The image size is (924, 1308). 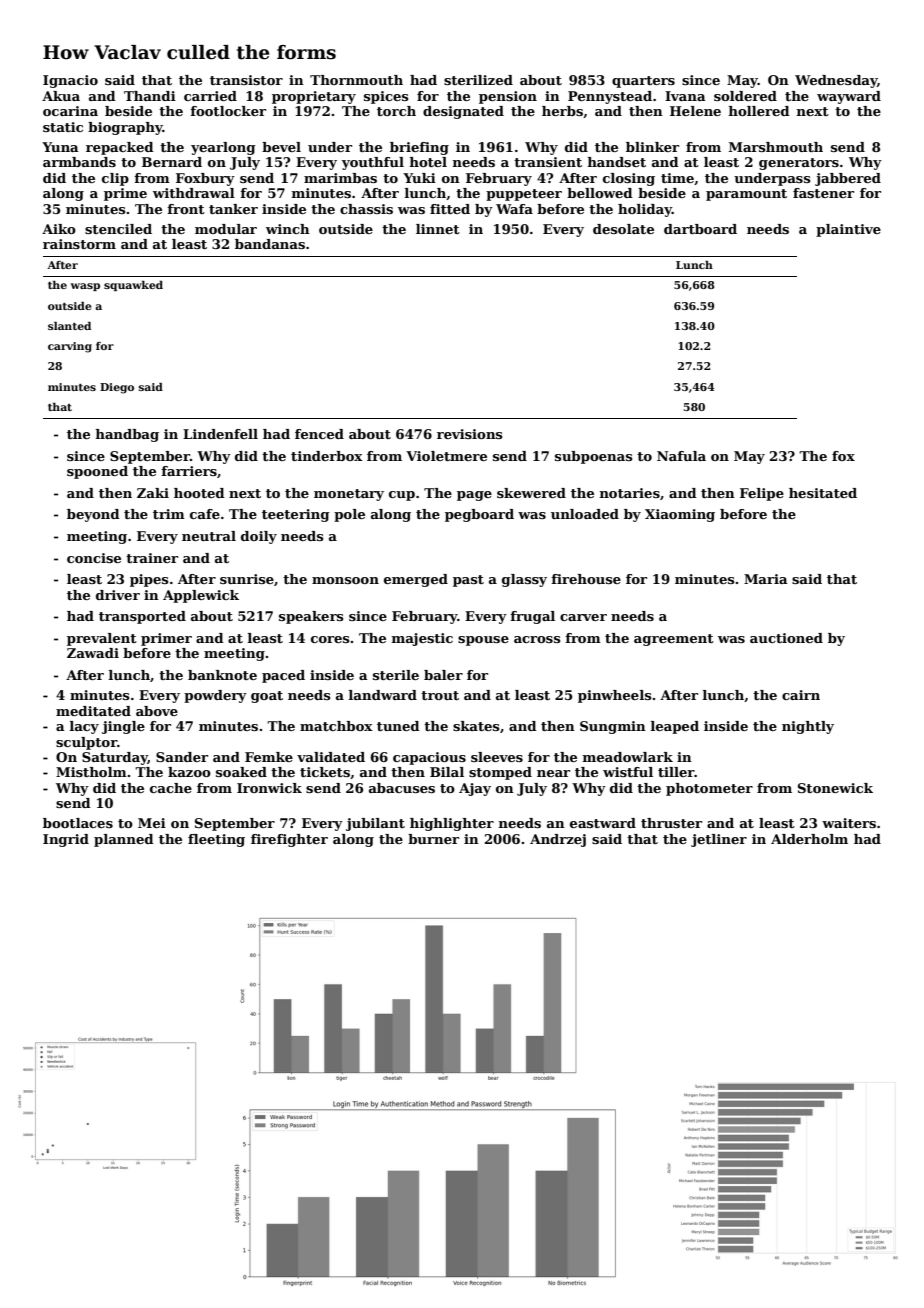 I want to click on pipes, so click(x=149, y=580).
